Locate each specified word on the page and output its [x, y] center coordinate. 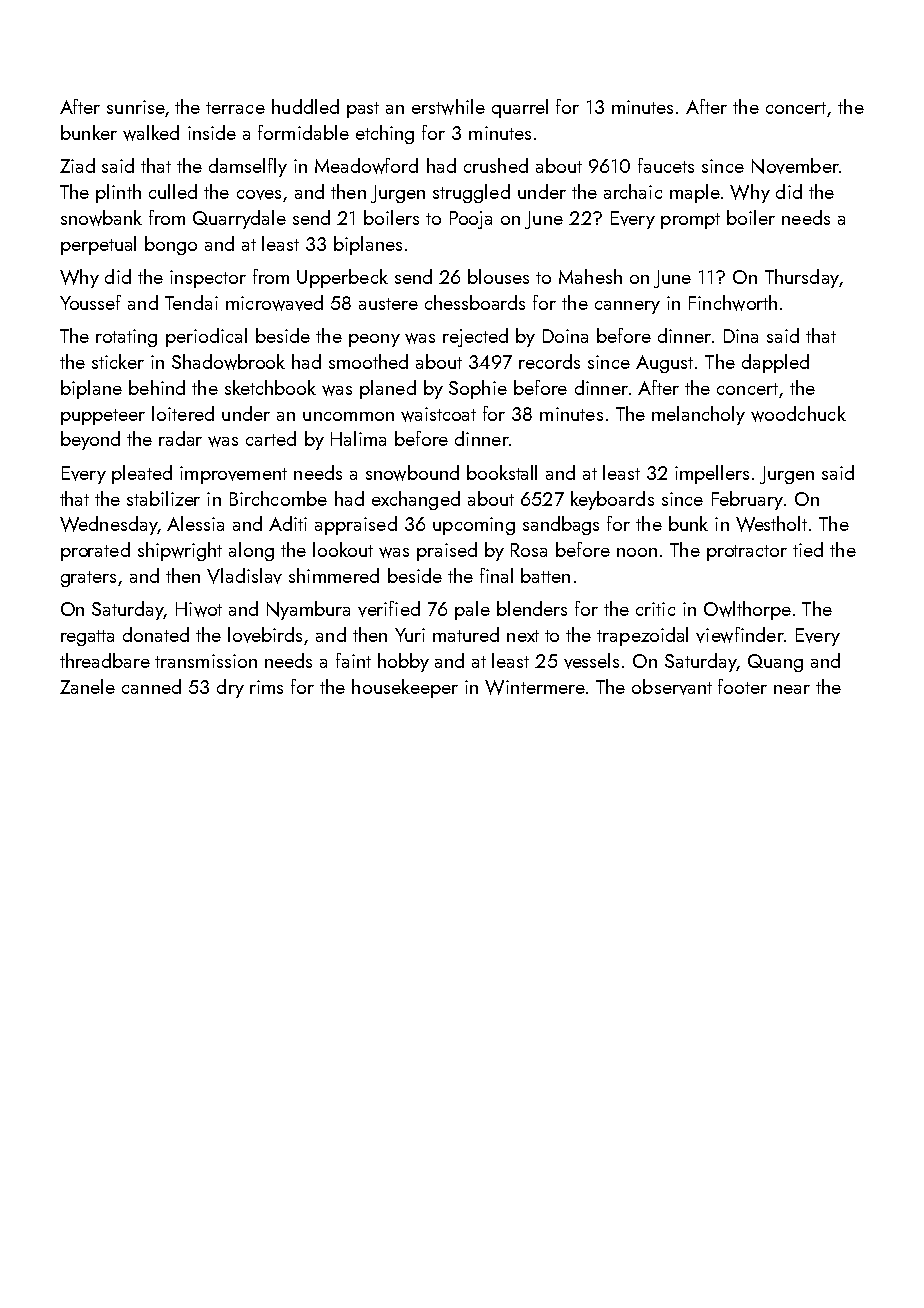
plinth [118, 193]
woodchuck [798, 414]
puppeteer [103, 417]
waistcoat [438, 414]
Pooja [471, 220]
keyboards [612, 500]
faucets [666, 165]
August [664, 364]
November [795, 166]
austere [388, 304]
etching [385, 134]
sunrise [136, 107]
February [747, 500]
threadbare [105, 660]
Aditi [288, 523]
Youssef [90, 302]
